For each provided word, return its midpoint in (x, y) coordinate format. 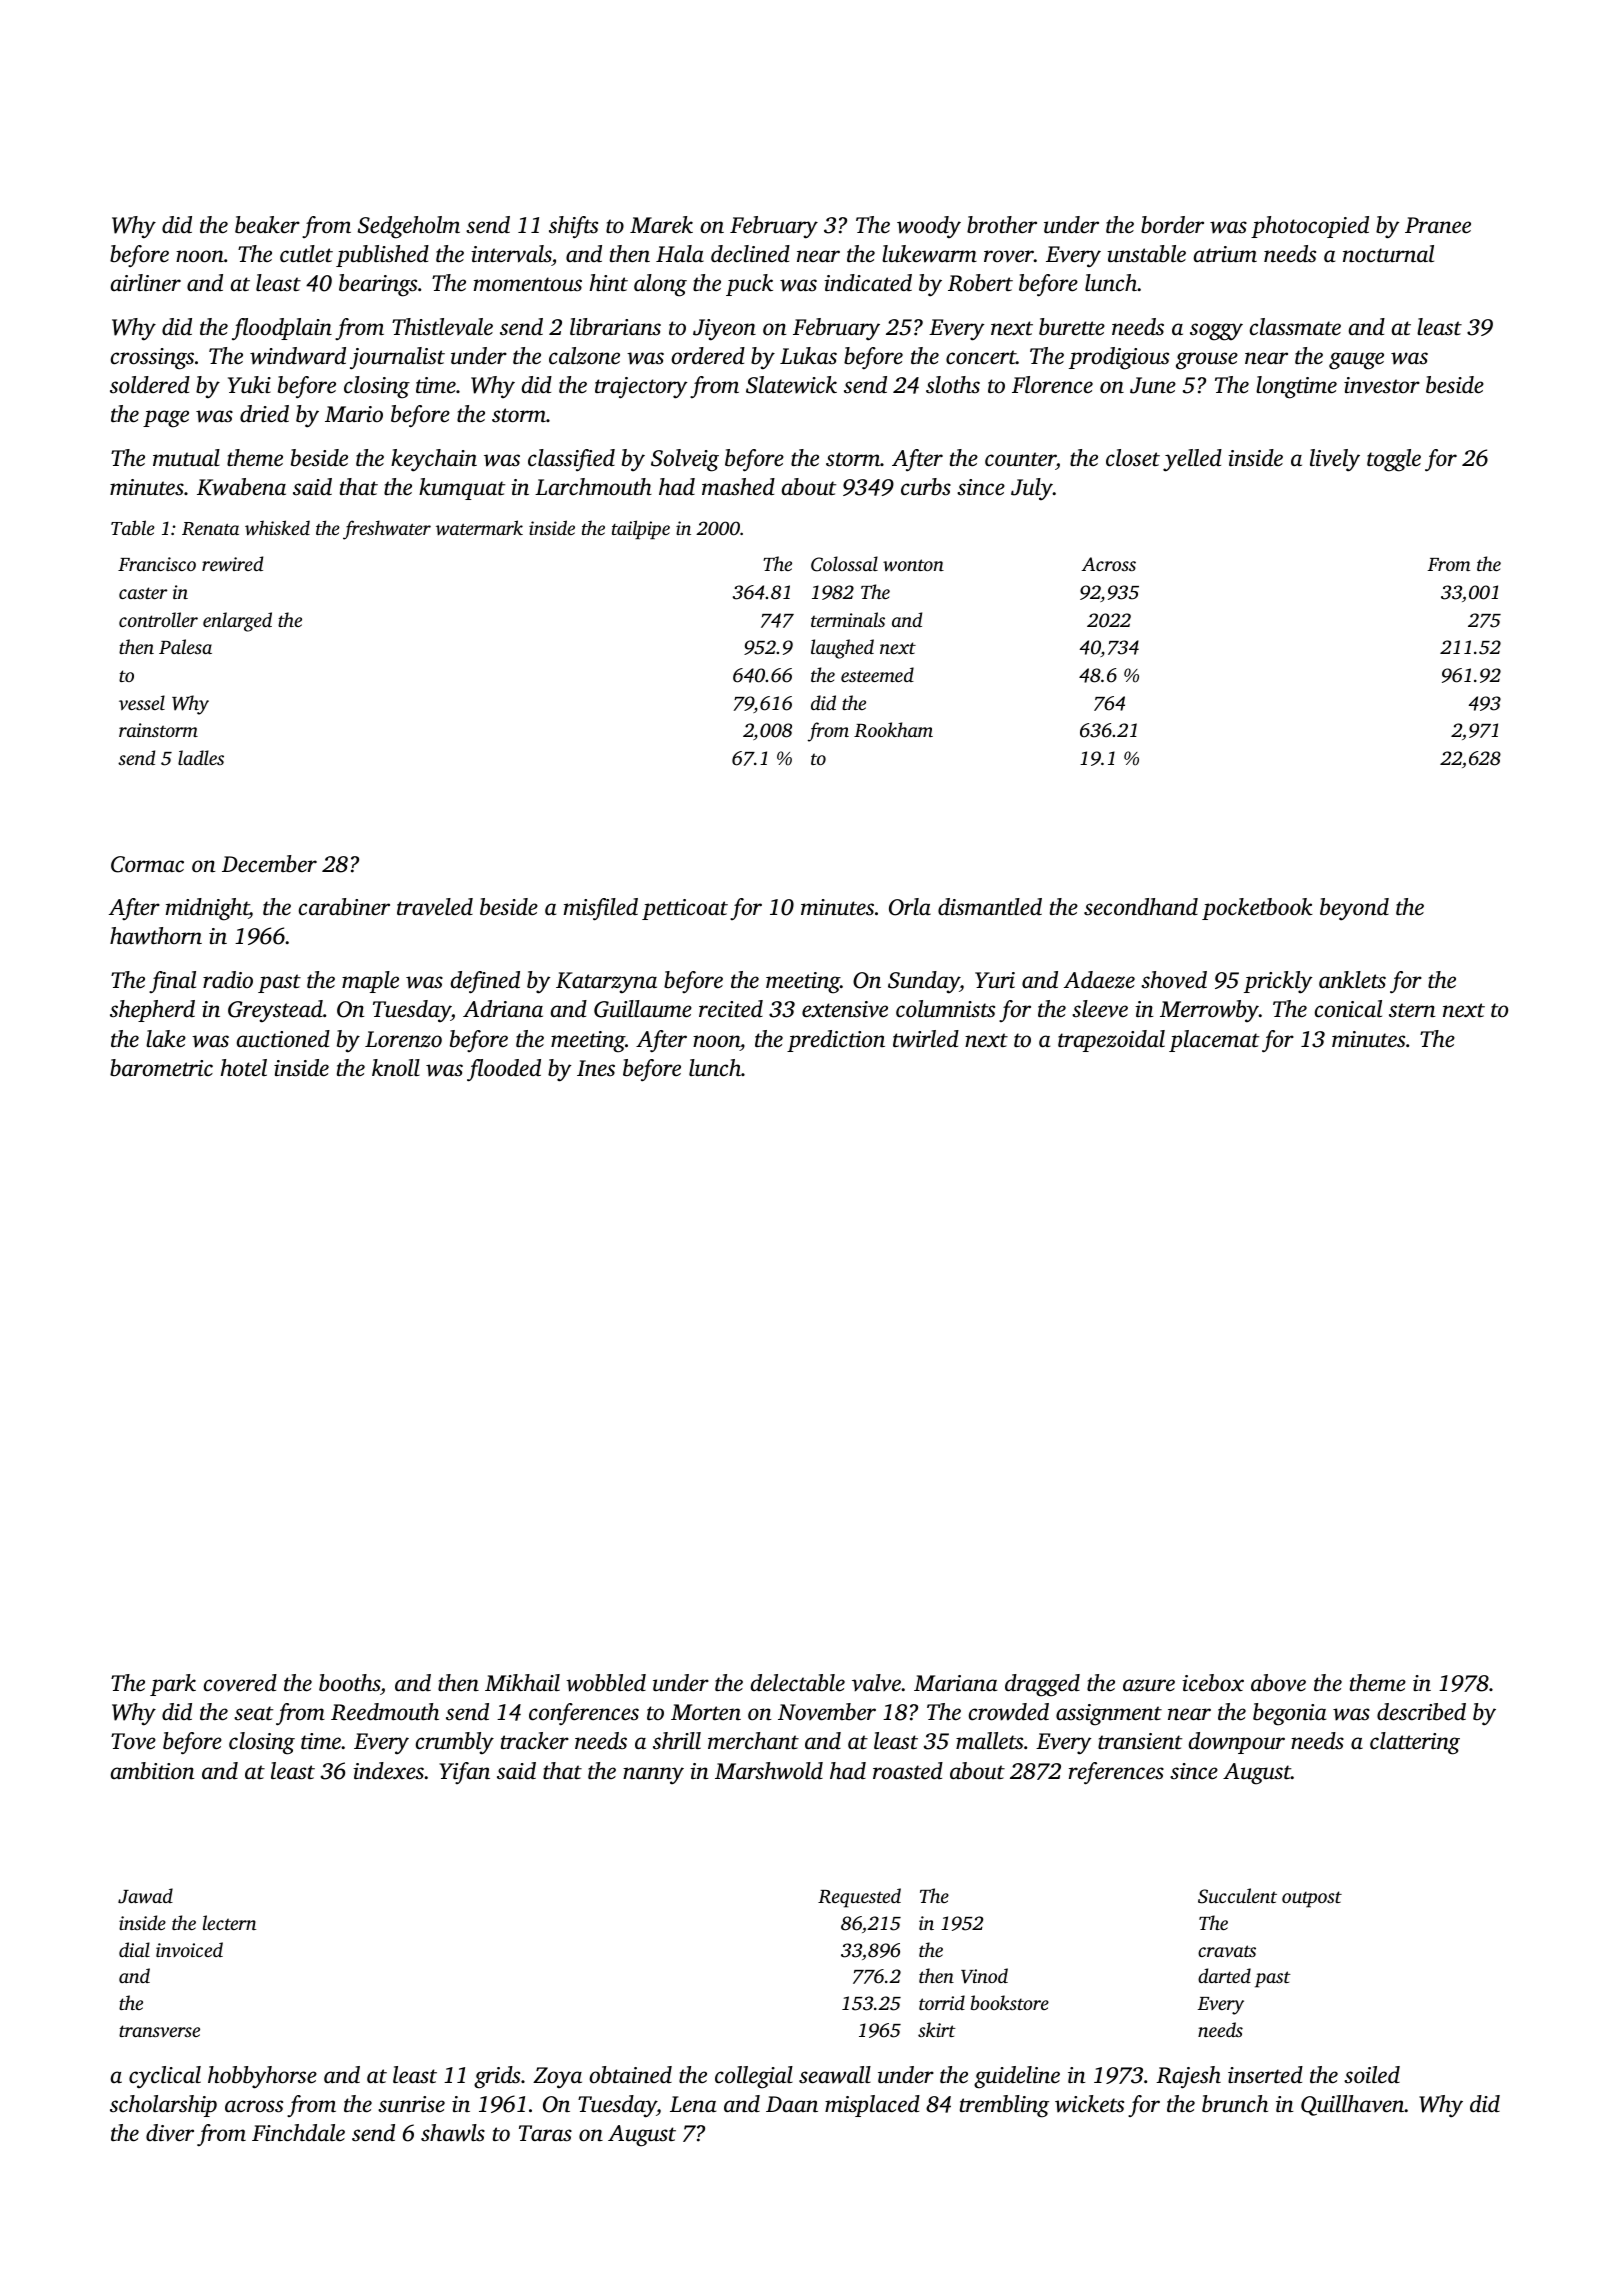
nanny (653, 1775)
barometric (161, 1068)
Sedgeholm (409, 227)
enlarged (237, 622)
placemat (1214, 1041)
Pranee (1438, 225)
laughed (842, 649)
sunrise (411, 2104)
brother (1002, 225)
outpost (1312, 1899)
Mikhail (522, 1683)
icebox (1213, 1683)
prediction (836, 1041)
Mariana (955, 1683)
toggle (1394, 460)
